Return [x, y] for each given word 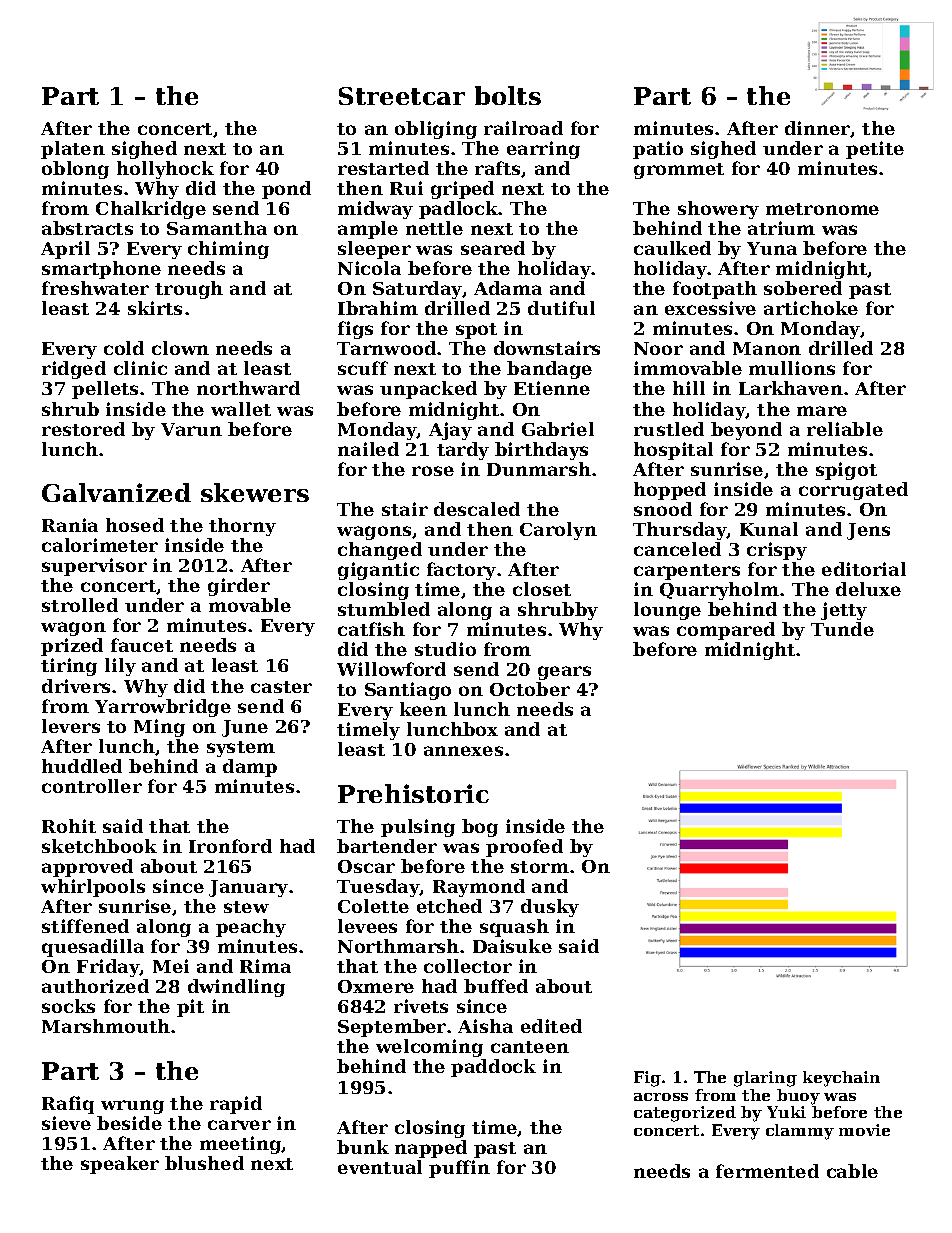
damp [250, 768]
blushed [204, 1163]
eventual [380, 1167]
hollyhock [165, 170]
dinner [818, 129]
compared [726, 631]
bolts [508, 95]
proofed [524, 848]
